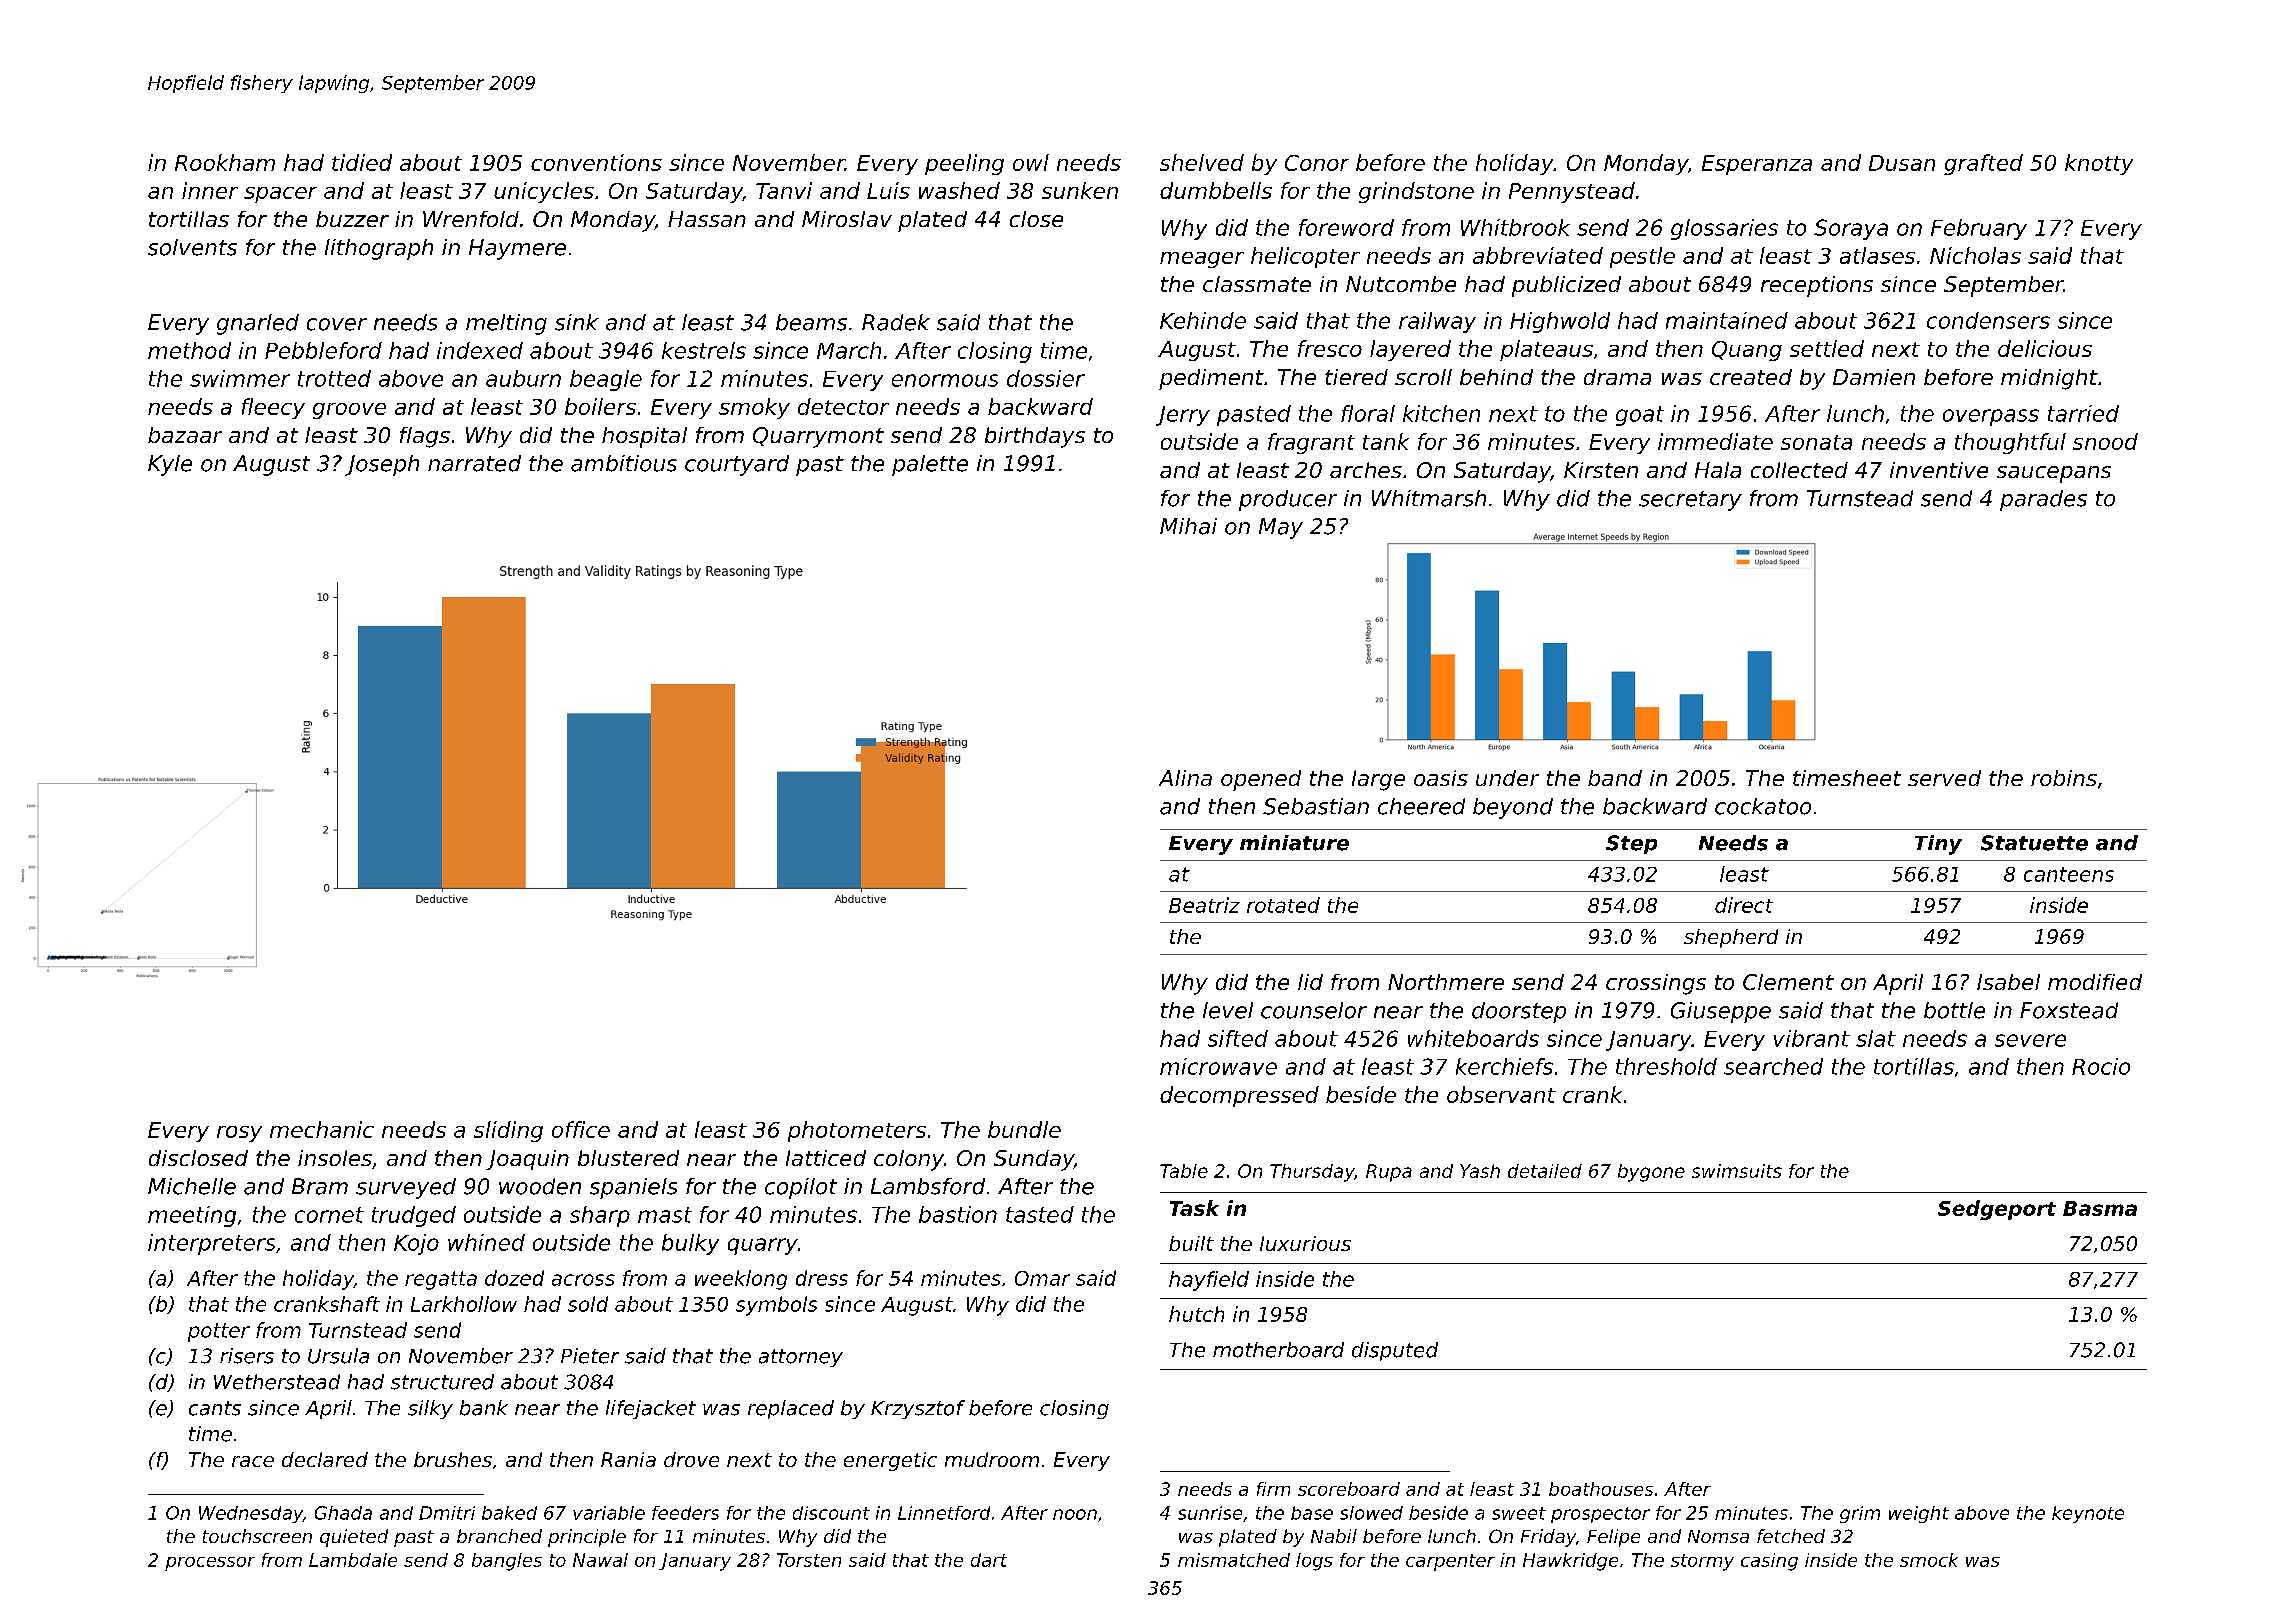 This screenshot has height=1623, width=2295. I want to click on conventions, so click(596, 162).
